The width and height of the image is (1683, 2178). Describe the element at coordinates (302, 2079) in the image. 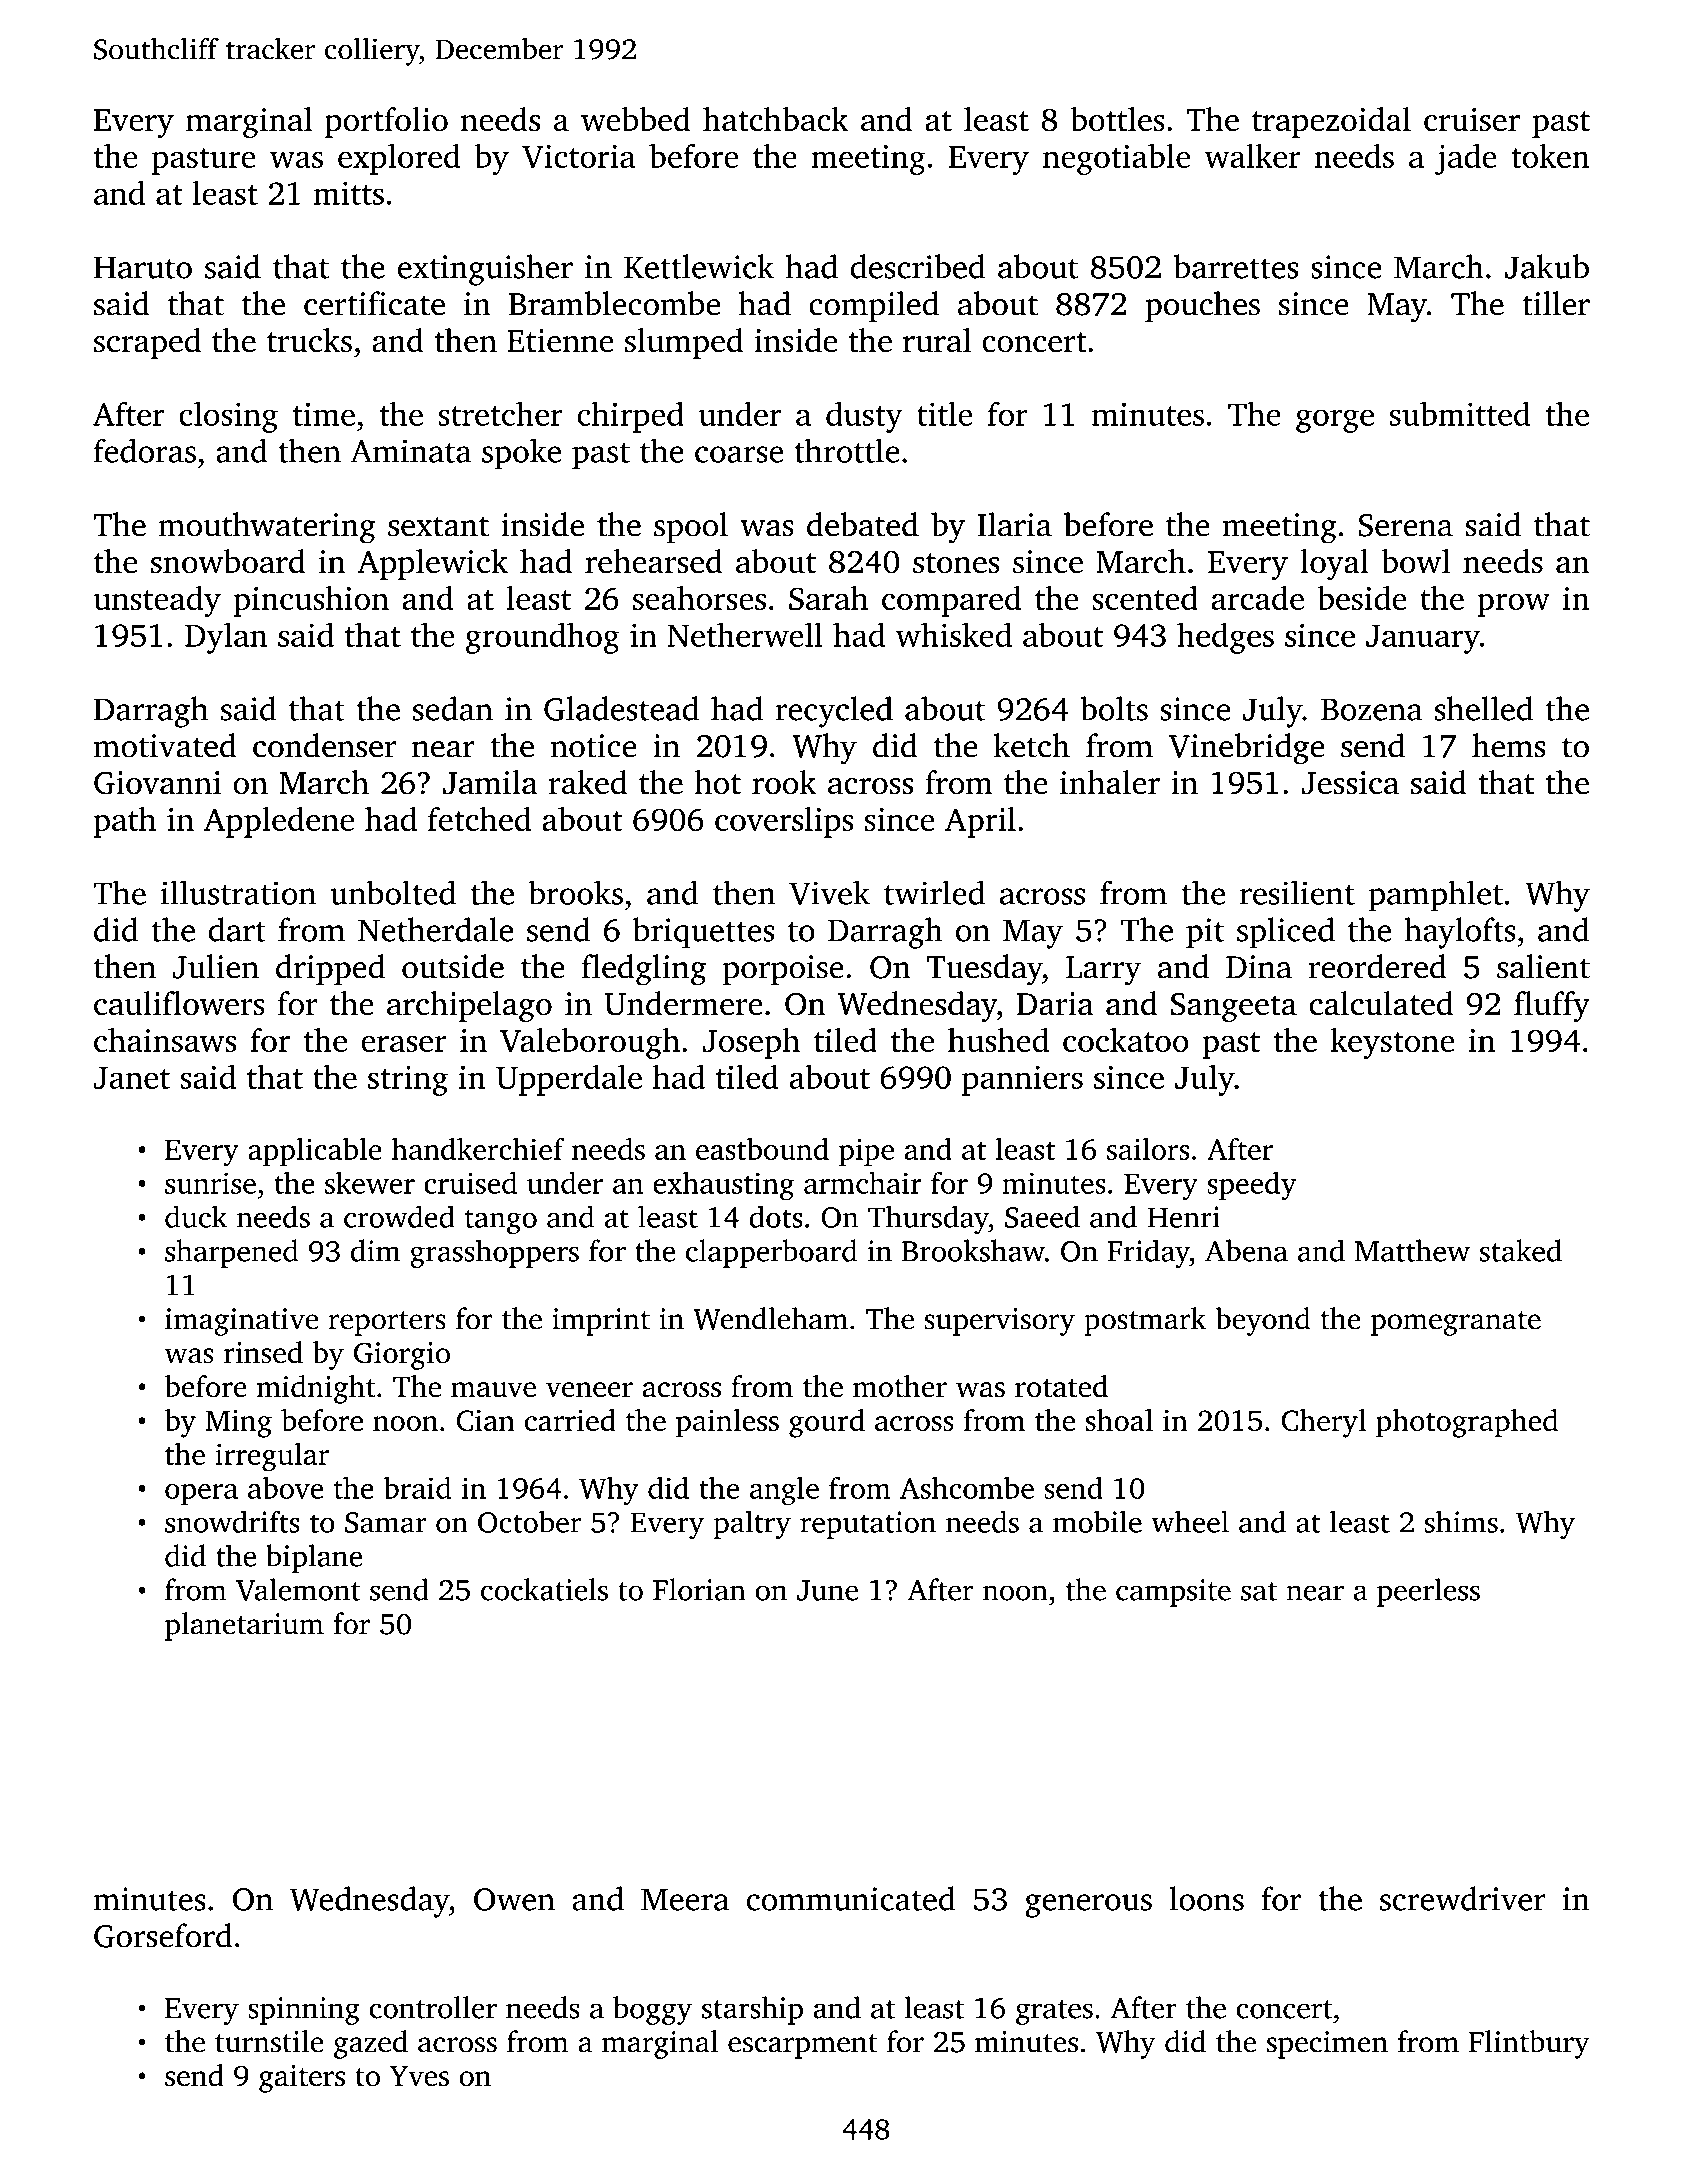

I see `gaiters` at that location.
